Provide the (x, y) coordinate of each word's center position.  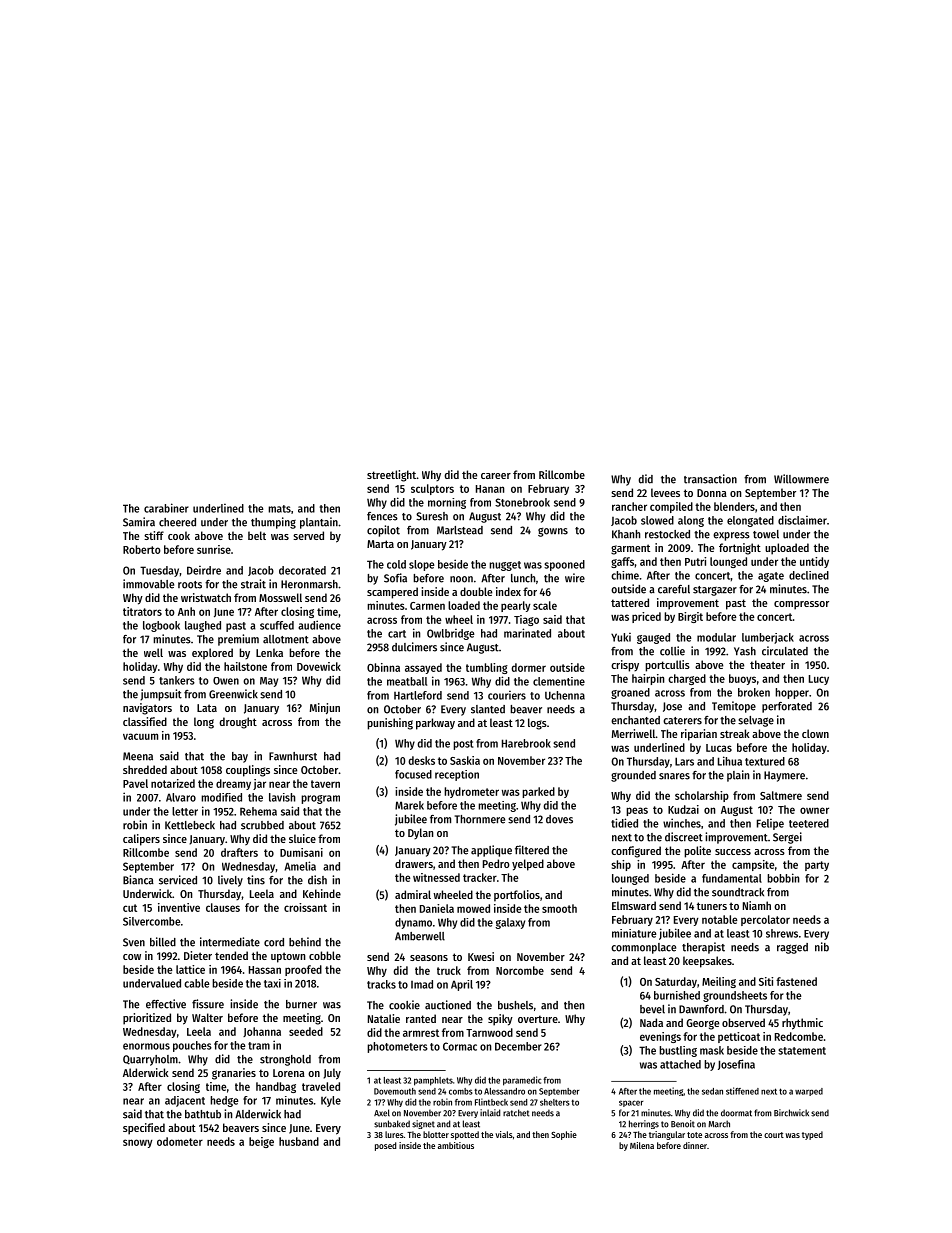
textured (765, 761)
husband (299, 1141)
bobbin (783, 878)
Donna (712, 493)
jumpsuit (161, 695)
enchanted (635, 720)
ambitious (456, 1145)
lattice (190, 969)
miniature (634, 933)
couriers (507, 695)
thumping (273, 523)
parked (538, 792)
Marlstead (460, 530)
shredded (145, 769)
